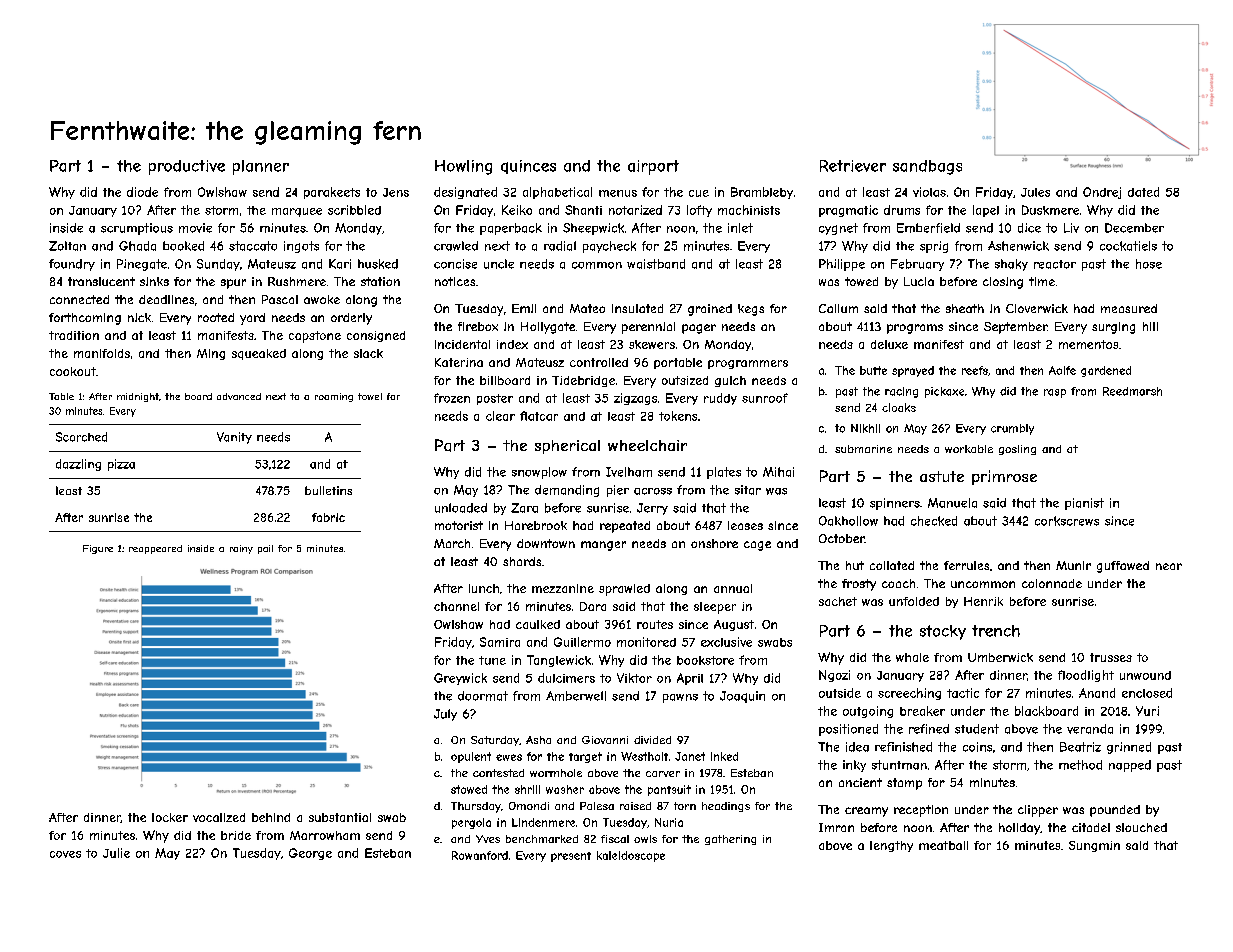 Image resolution: width=1233 pixels, height=952 pixels. I want to click on Amberwell, so click(576, 696).
